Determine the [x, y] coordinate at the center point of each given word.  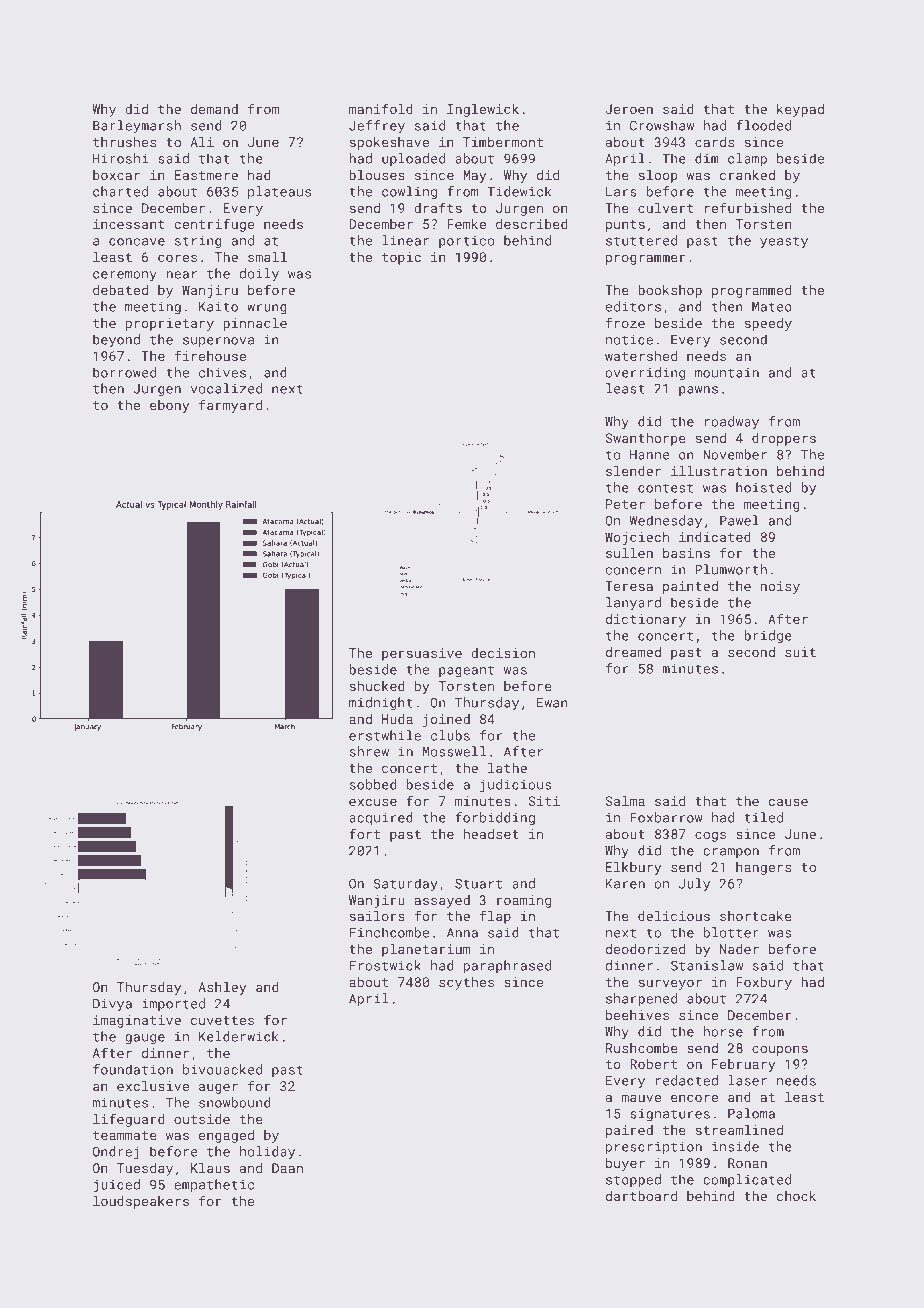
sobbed [373, 784]
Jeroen [629, 109]
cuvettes [222, 1020]
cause [788, 802]
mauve [641, 1098]
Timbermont [503, 142]
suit [800, 652]
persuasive [422, 654]
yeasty [784, 242]
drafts [438, 207]
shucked [377, 686]
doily [259, 275]
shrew [369, 751]
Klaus [210, 1168]
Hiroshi [120, 158]
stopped [633, 1180]
